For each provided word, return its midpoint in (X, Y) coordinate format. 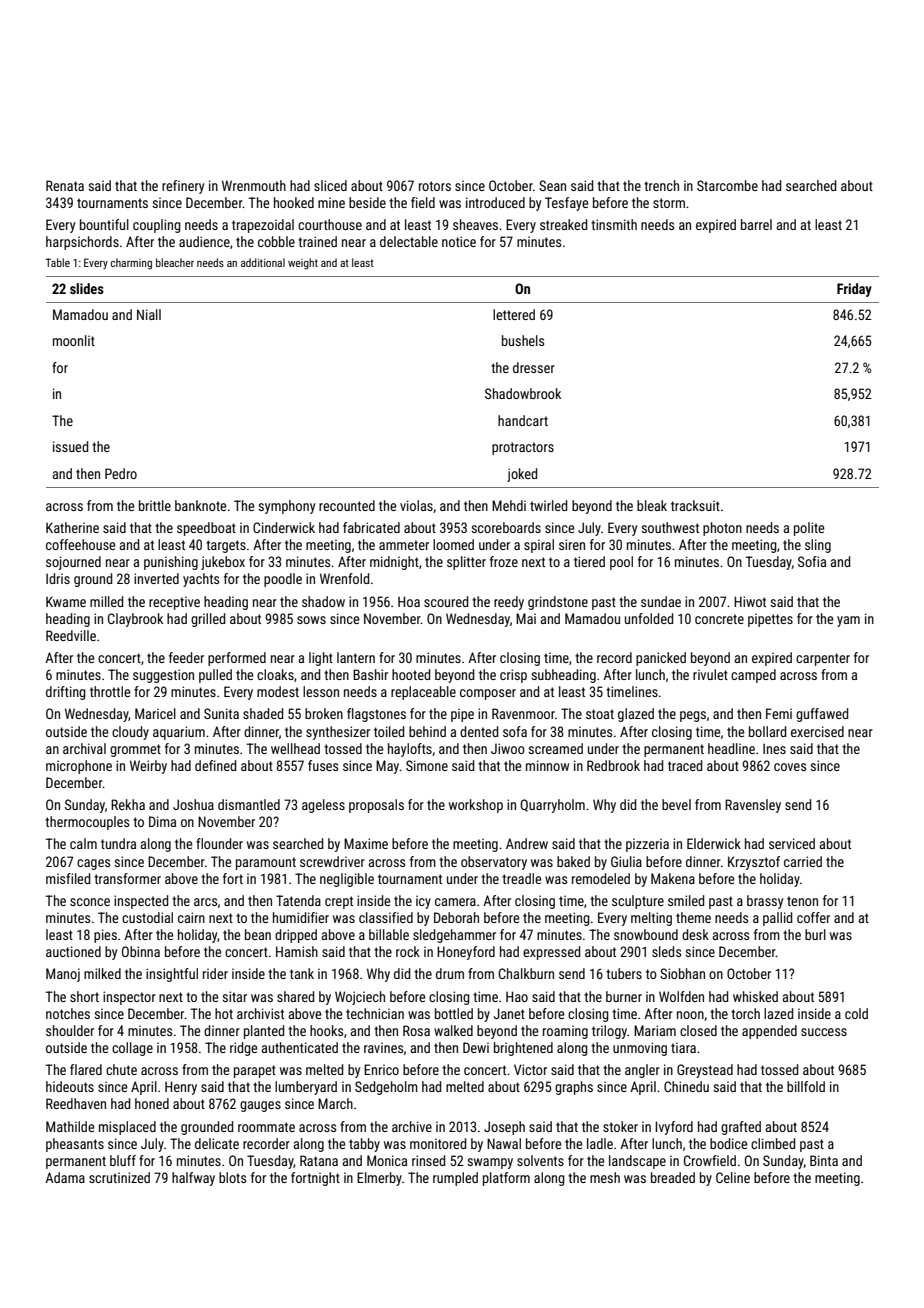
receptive (174, 603)
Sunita (221, 713)
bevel (676, 804)
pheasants (75, 1145)
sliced (330, 185)
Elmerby (379, 1179)
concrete (719, 619)
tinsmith (614, 224)
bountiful (104, 224)
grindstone (558, 603)
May (387, 767)
